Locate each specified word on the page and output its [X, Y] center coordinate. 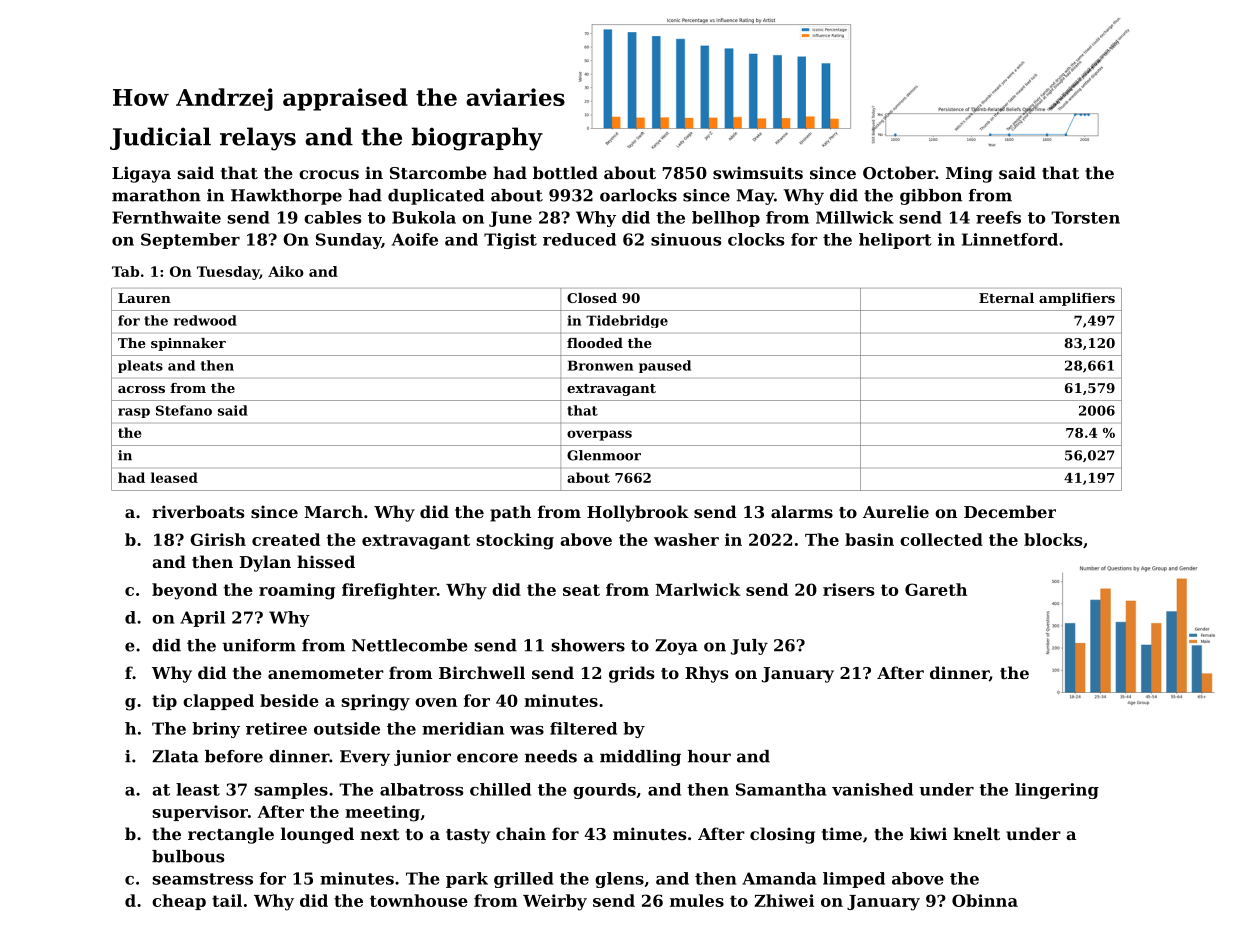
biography [477, 139]
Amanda [779, 878]
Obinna [985, 900]
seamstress [202, 879]
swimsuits [758, 172]
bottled [565, 172]
